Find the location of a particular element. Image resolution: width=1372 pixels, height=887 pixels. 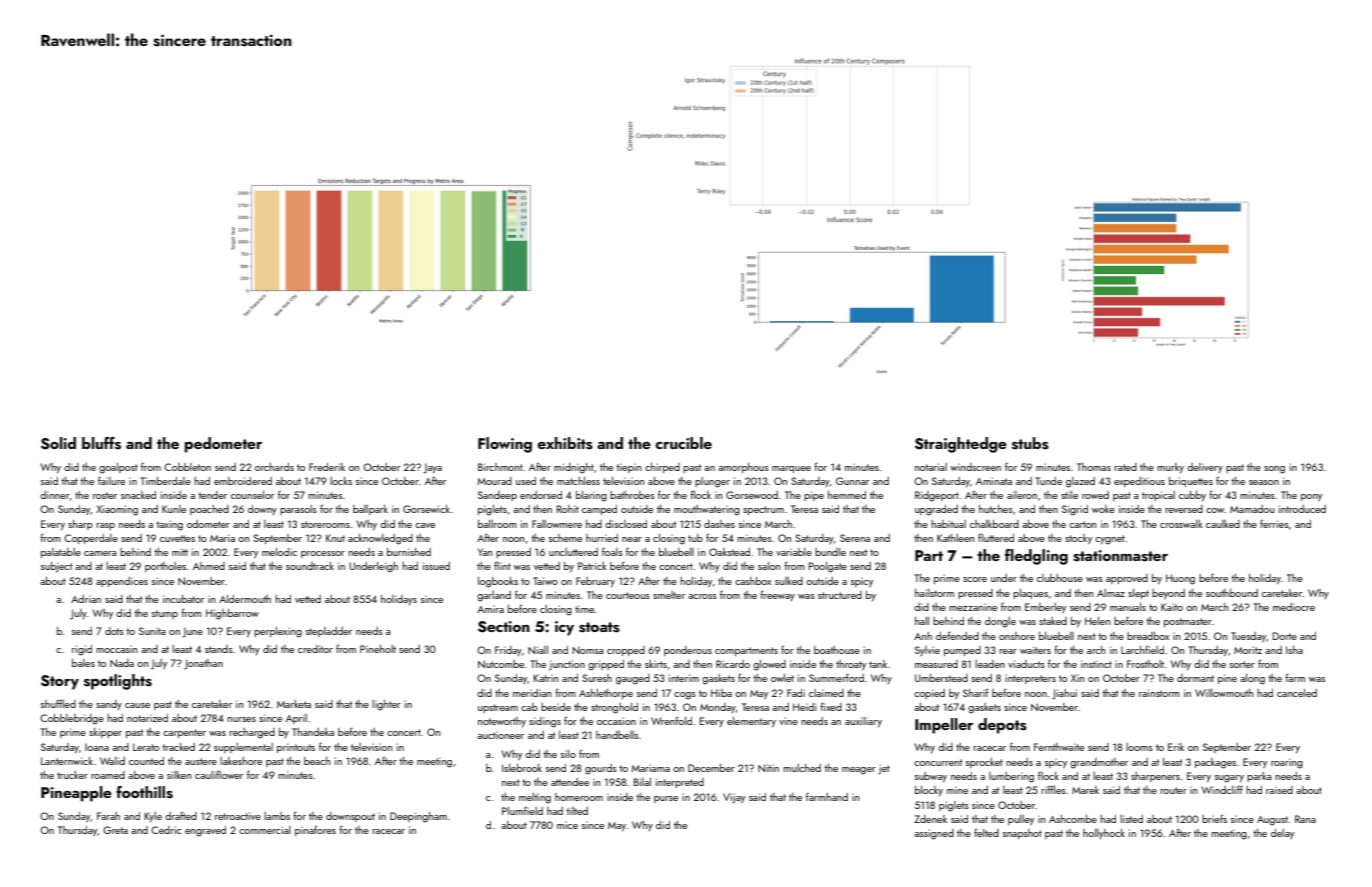

palatable is located at coordinates (61, 553).
